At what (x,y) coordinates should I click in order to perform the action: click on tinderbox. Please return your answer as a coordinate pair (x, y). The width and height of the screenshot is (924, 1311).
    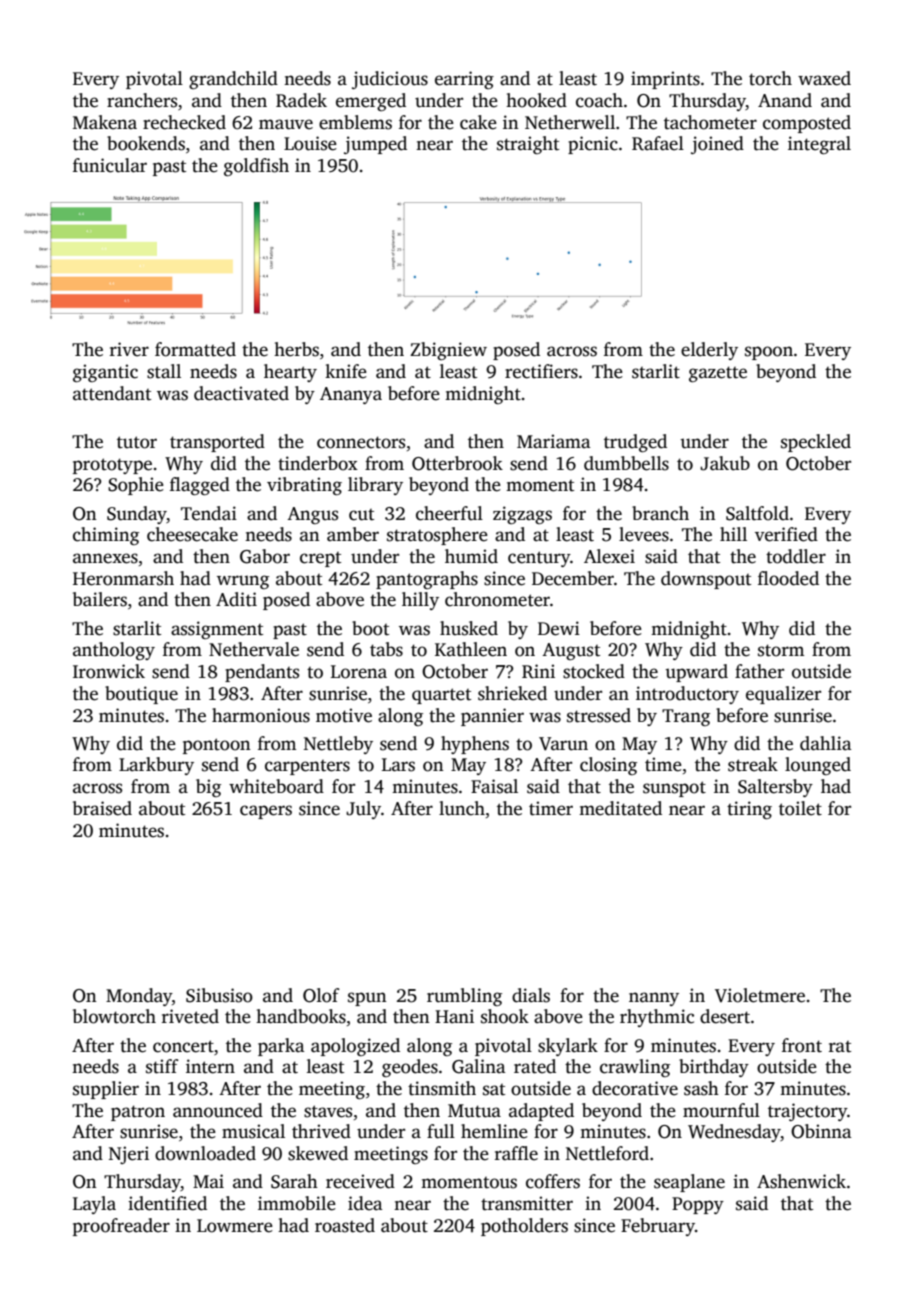
    Looking at the image, I should click on (318, 463).
